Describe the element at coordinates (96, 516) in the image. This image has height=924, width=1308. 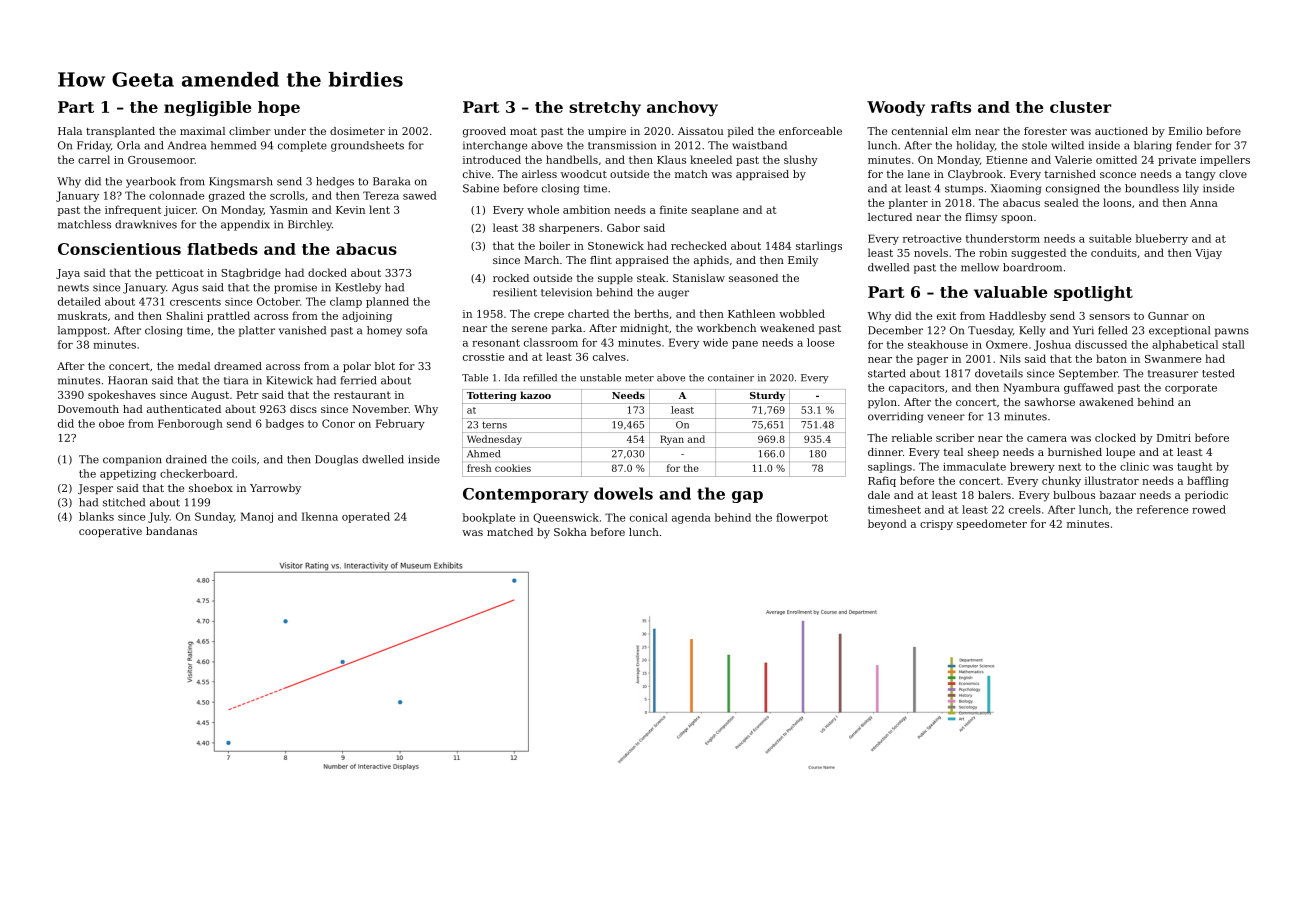
I see `blanks` at that location.
